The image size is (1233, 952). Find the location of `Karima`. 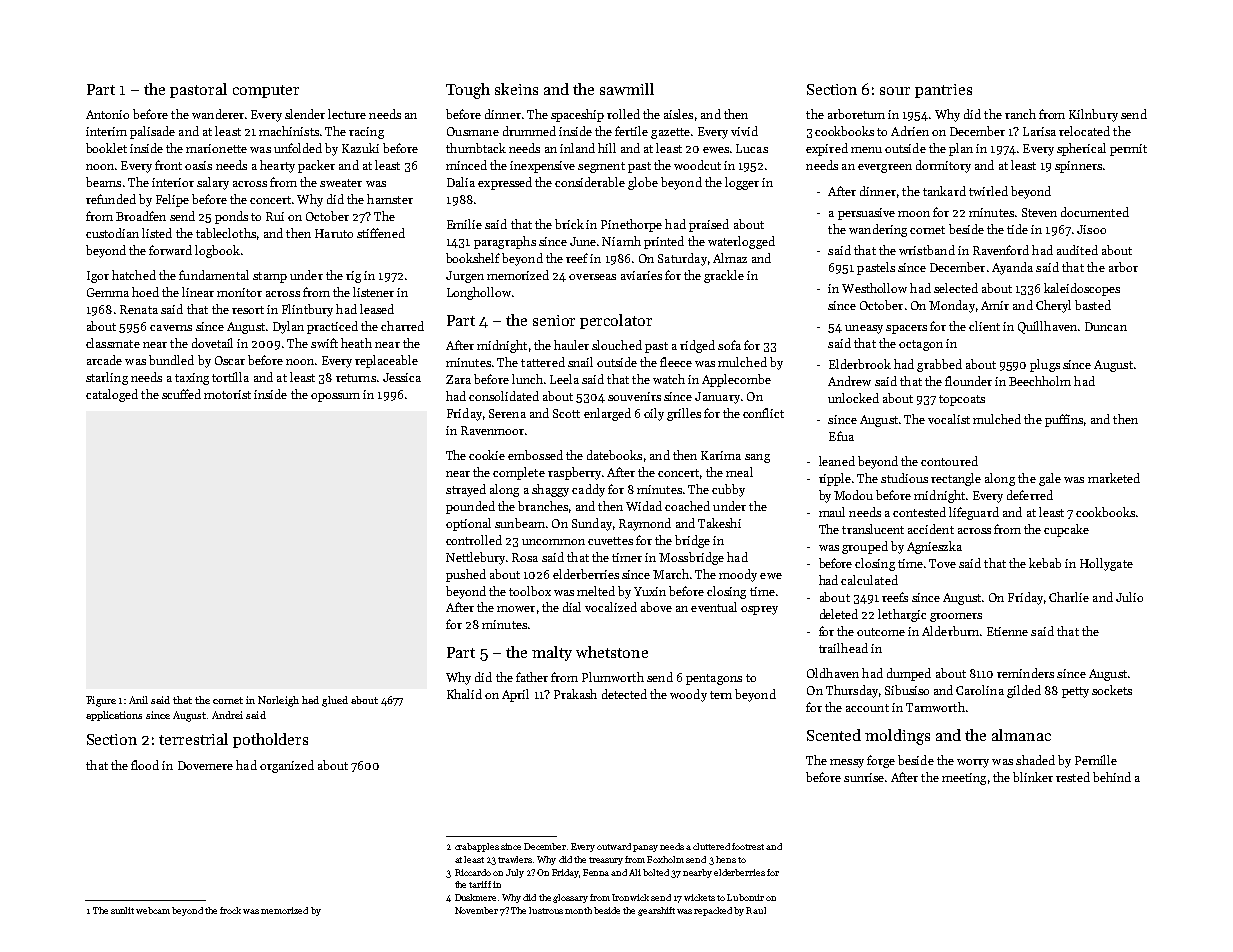

Karima is located at coordinates (721, 455).
